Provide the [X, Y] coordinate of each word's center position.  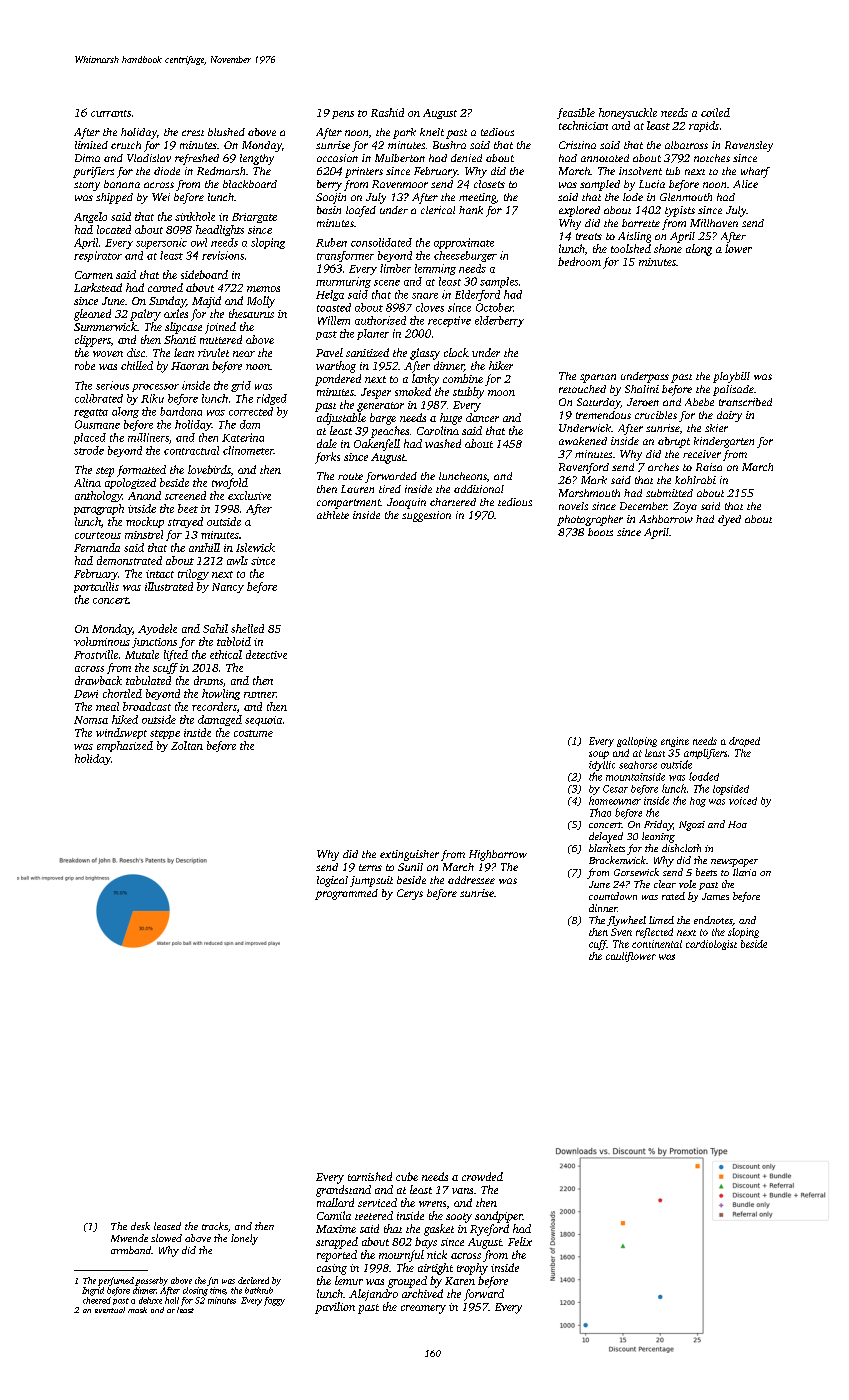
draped [744, 742]
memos [263, 289]
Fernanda [97, 547]
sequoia [263, 721]
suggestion [426, 516]
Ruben [331, 242]
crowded [482, 1176]
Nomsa [91, 720]
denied [466, 158]
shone [668, 248]
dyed [729, 520]
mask [137, 1310]
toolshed [631, 248]
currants [111, 113]
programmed [346, 894]
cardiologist [711, 945]
